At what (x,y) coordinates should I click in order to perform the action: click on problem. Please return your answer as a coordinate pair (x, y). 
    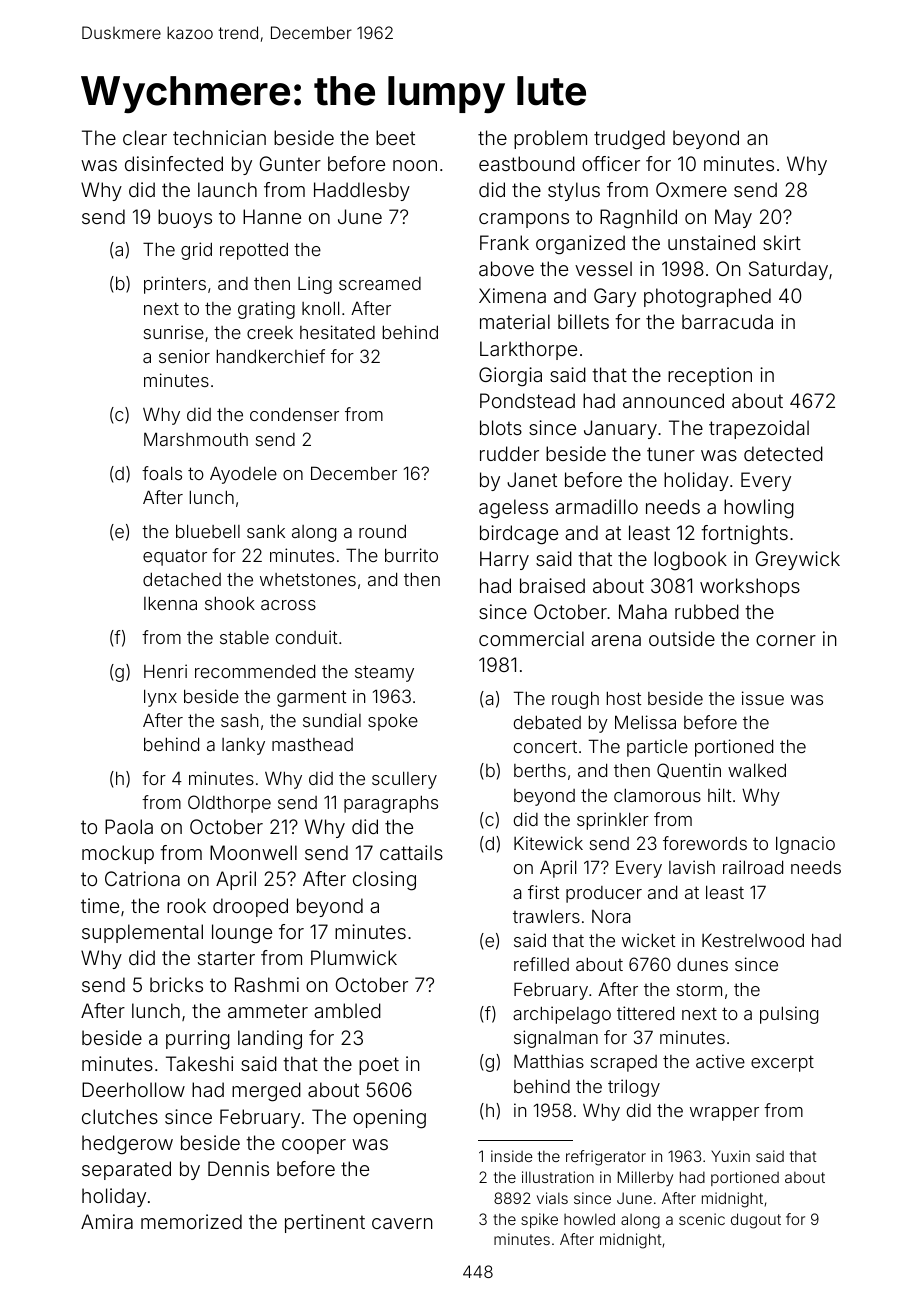
    Looking at the image, I should click on (550, 139).
